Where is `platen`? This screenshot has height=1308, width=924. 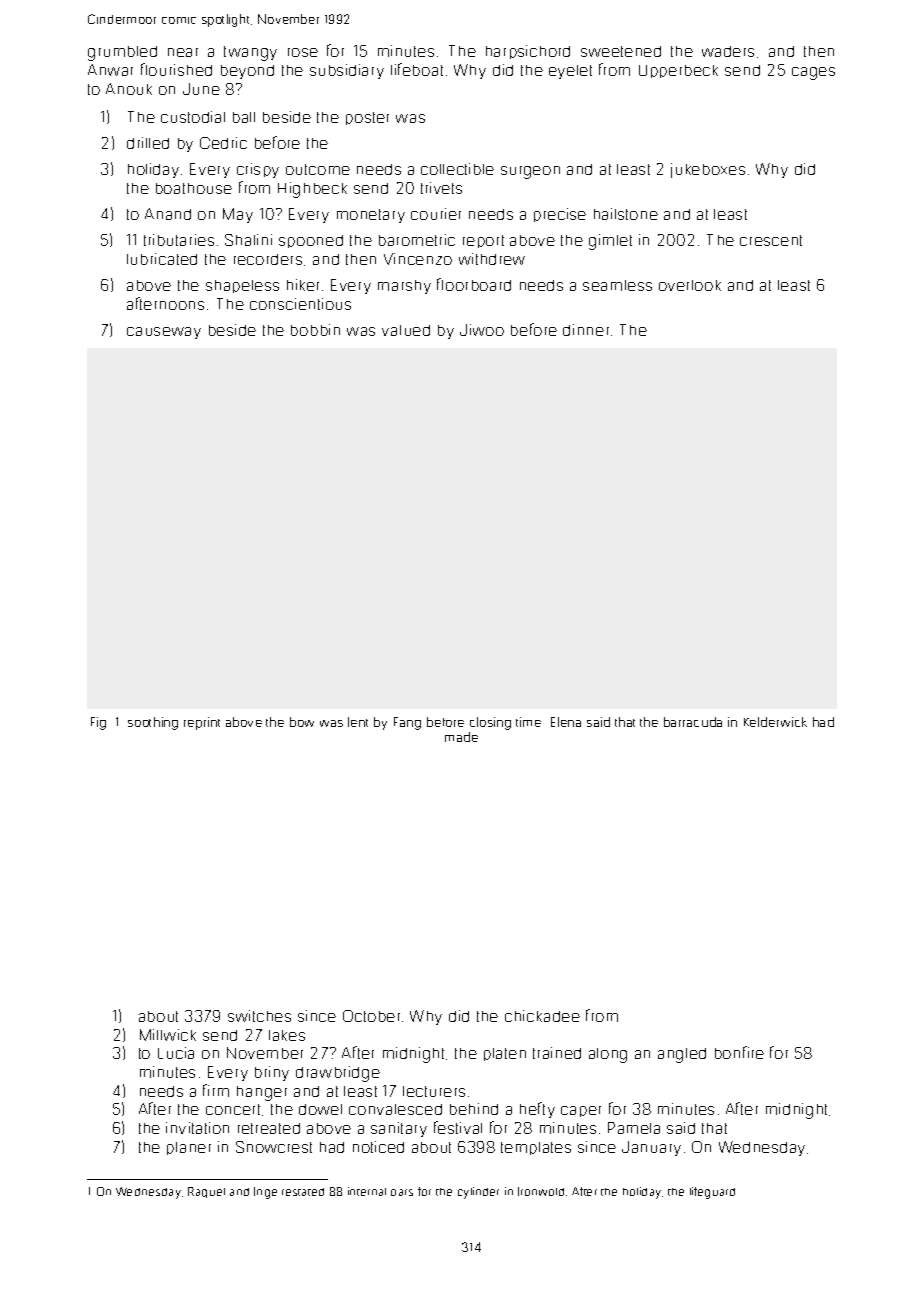
platen is located at coordinates (505, 1054).
